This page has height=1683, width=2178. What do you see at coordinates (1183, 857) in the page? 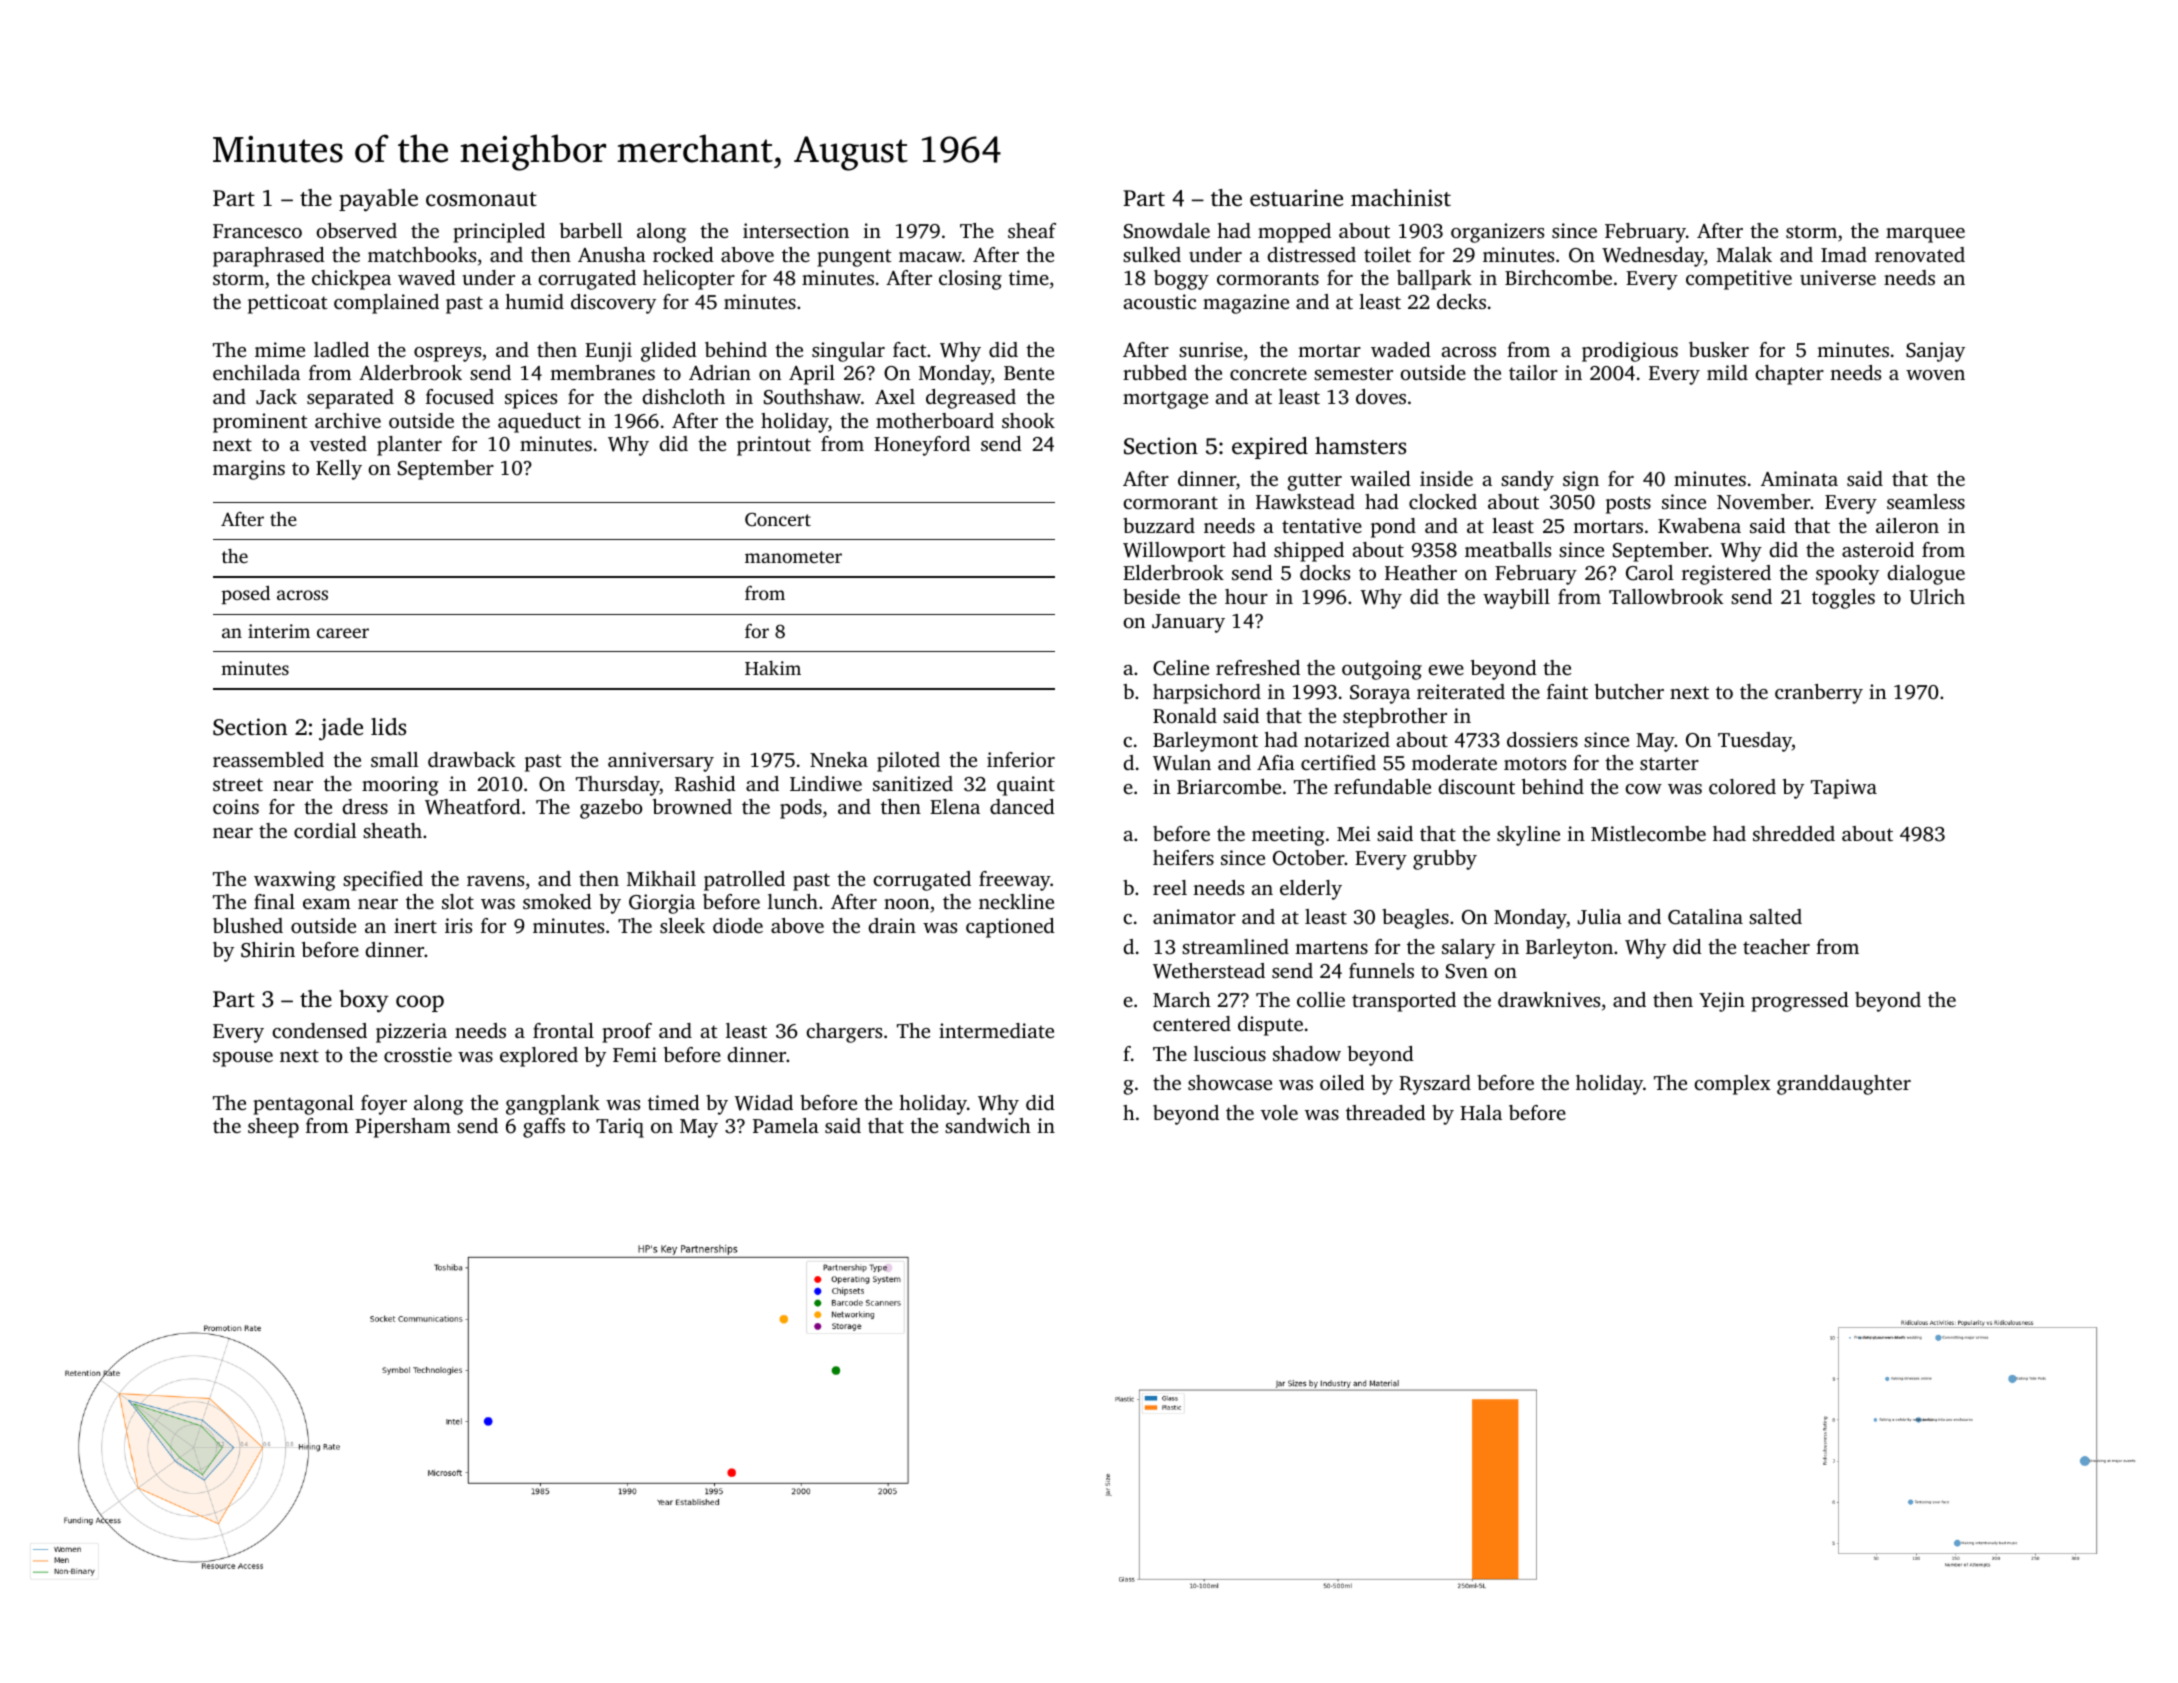
I see `heifers` at bounding box center [1183, 857].
